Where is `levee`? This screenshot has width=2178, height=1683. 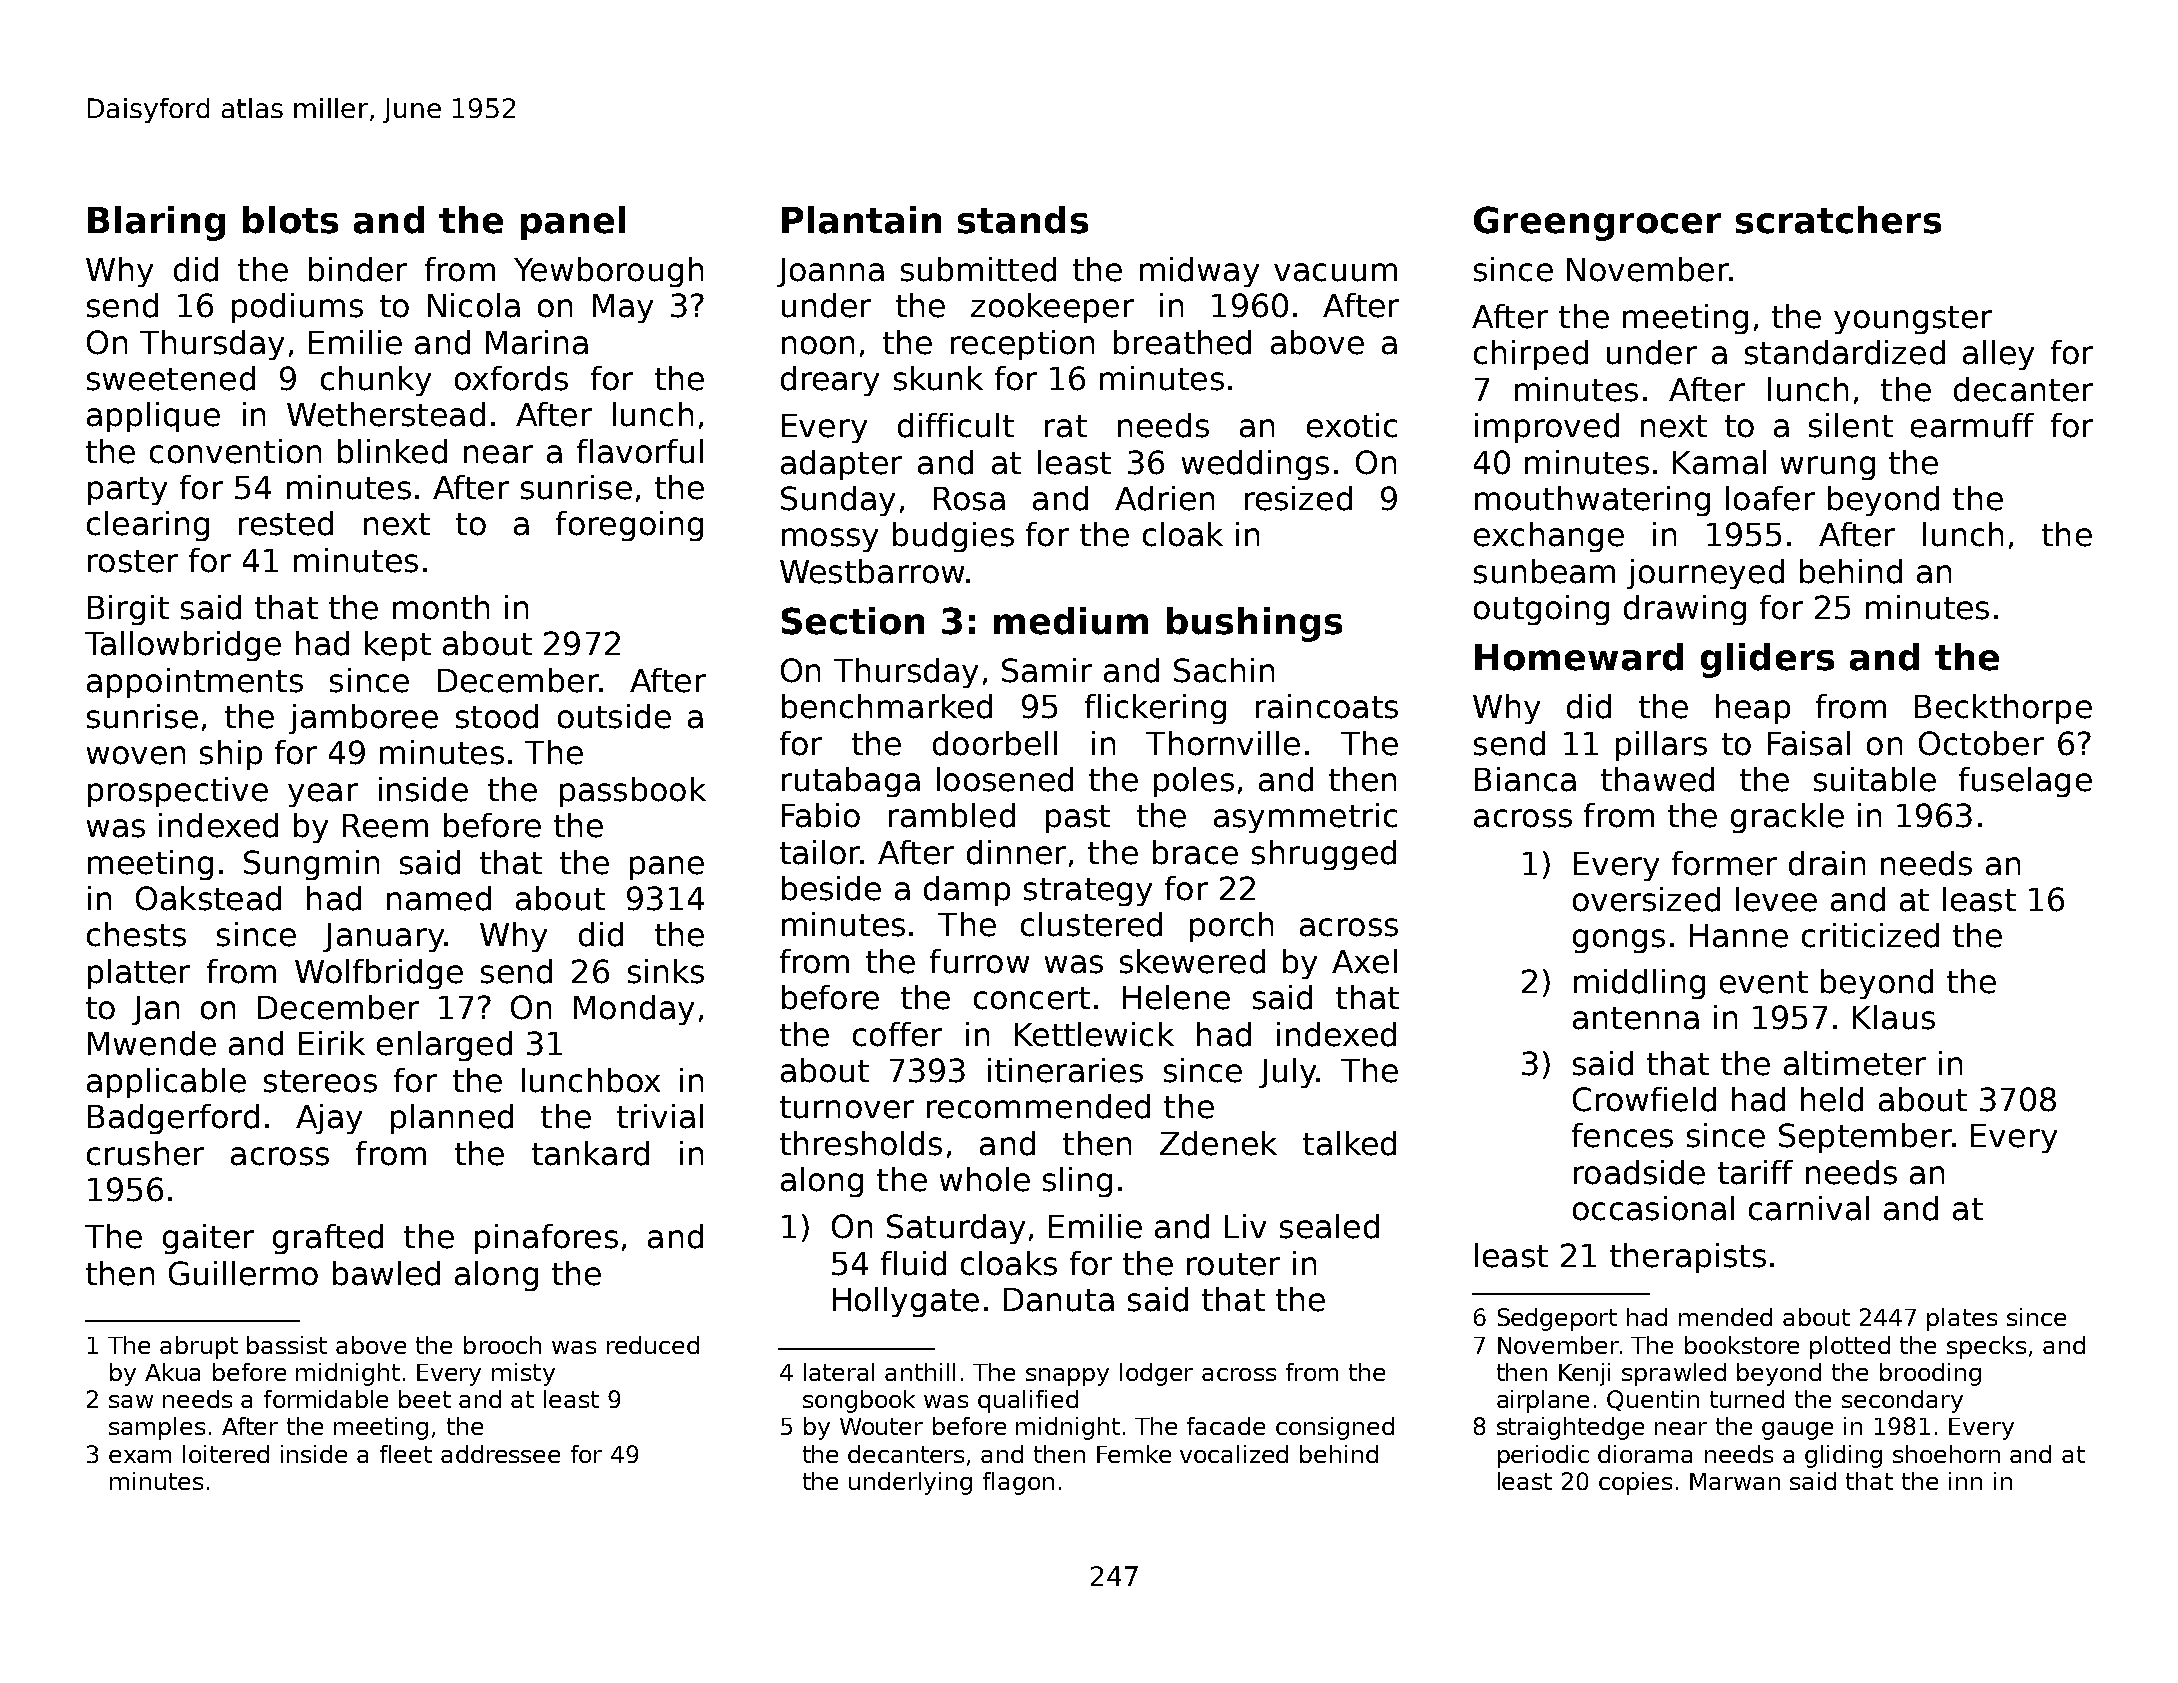
levee is located at coordinates (1776, 899).
